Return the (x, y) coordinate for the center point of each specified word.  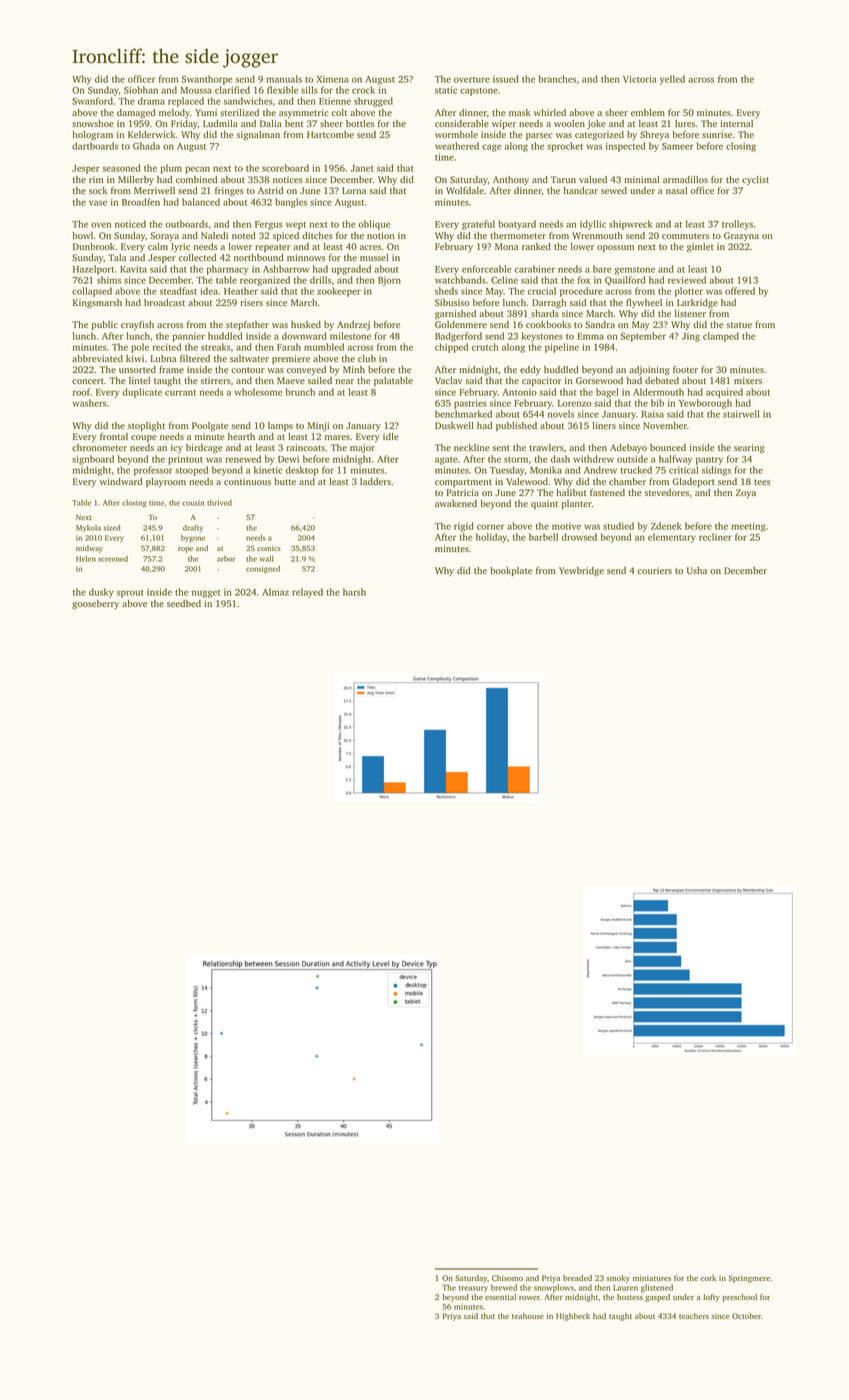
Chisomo (507, 1278)
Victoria (640, 79)
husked (306, 324)
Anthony (511, 180)
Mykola (88, 529)
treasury (473, 1289)
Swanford (92, 101)
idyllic (593, 225)
